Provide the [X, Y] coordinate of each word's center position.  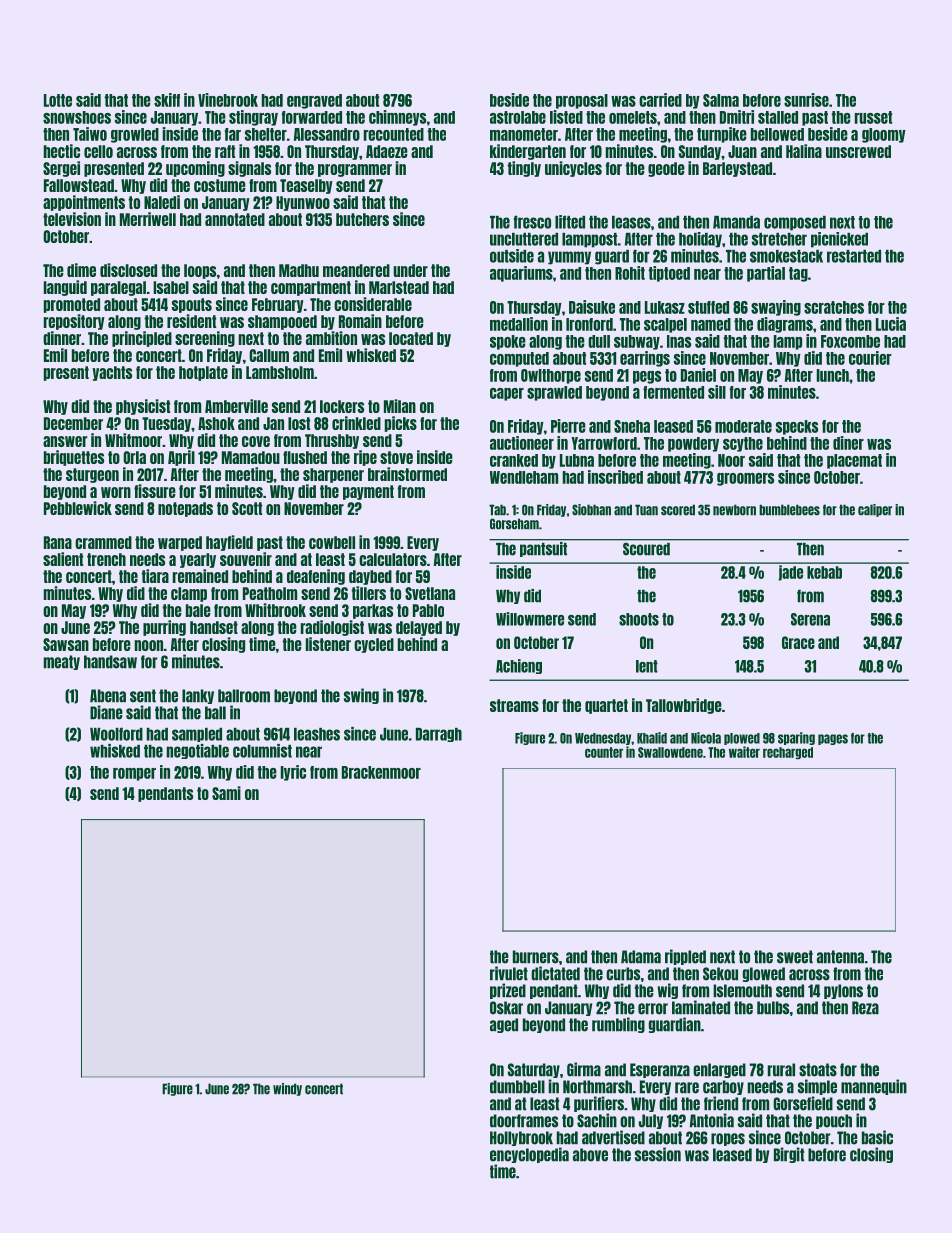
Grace [798, 642]
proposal [582, 101]
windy [287, 1089]
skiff [167, 100]
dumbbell [517, 1087]
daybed [370, 577]
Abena [108, 696]
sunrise [806, 100]
